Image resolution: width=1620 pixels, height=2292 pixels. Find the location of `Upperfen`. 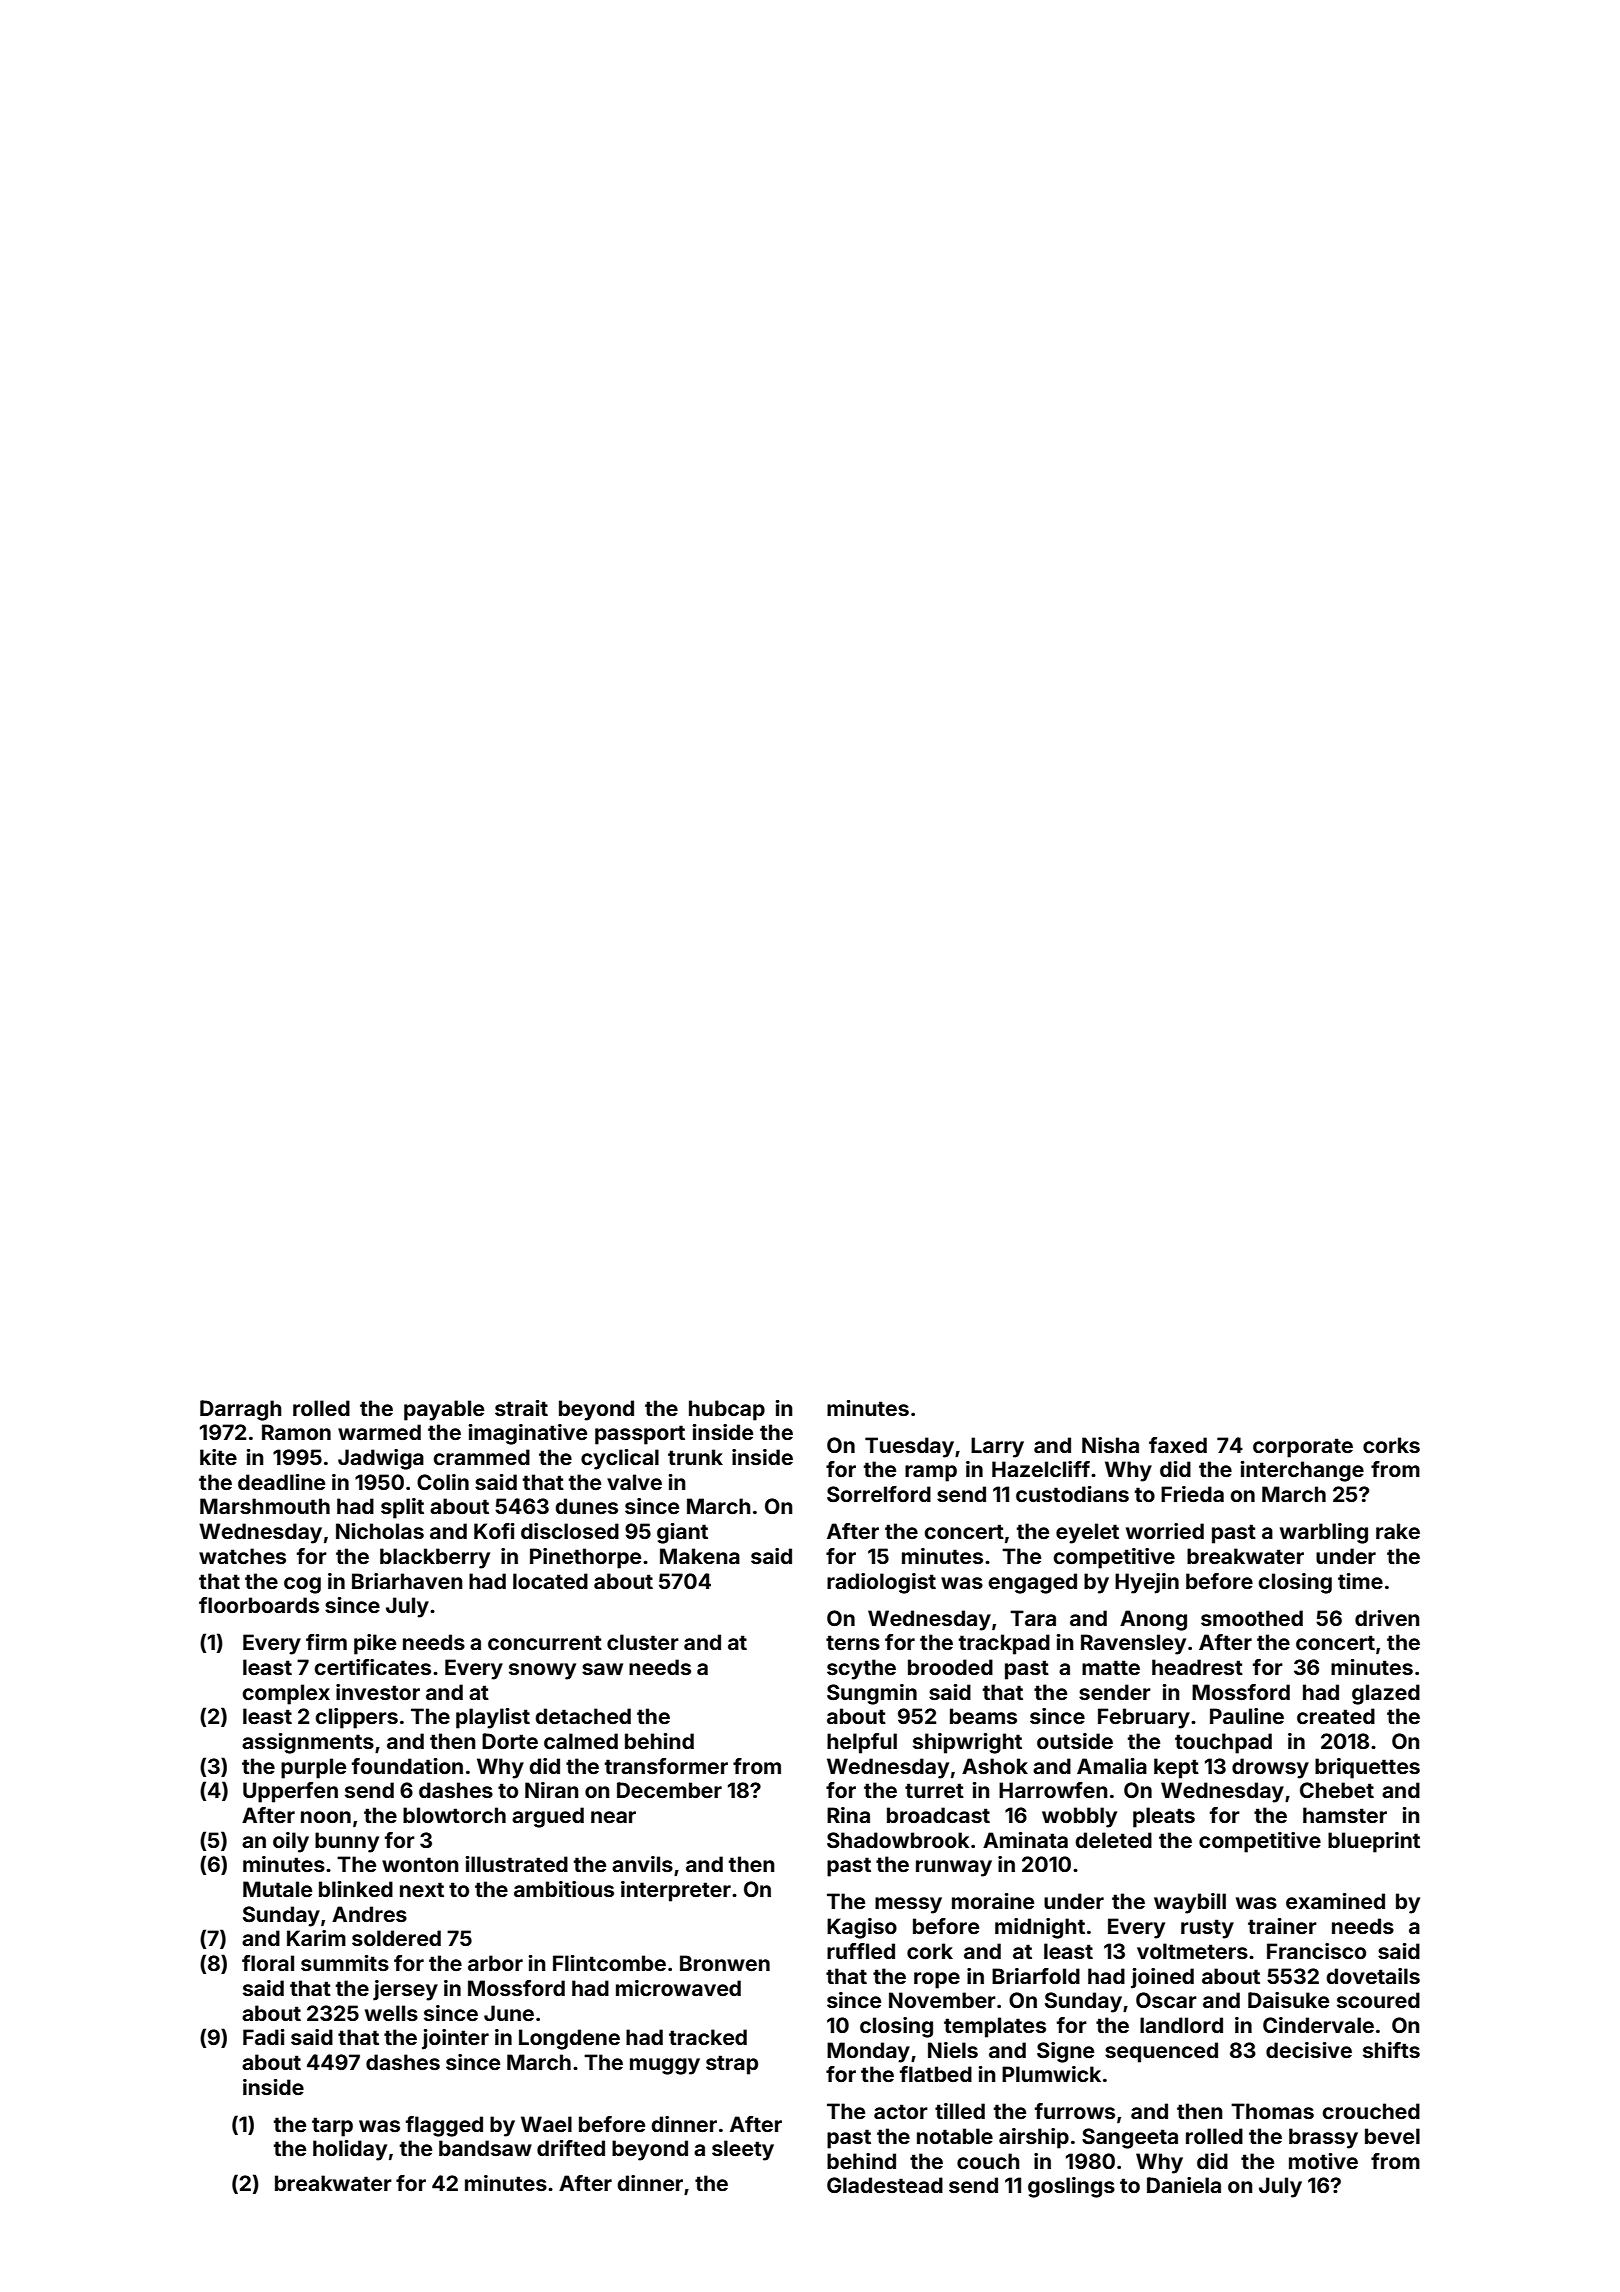

Upperfen is located at coordinates (290, 1792).
